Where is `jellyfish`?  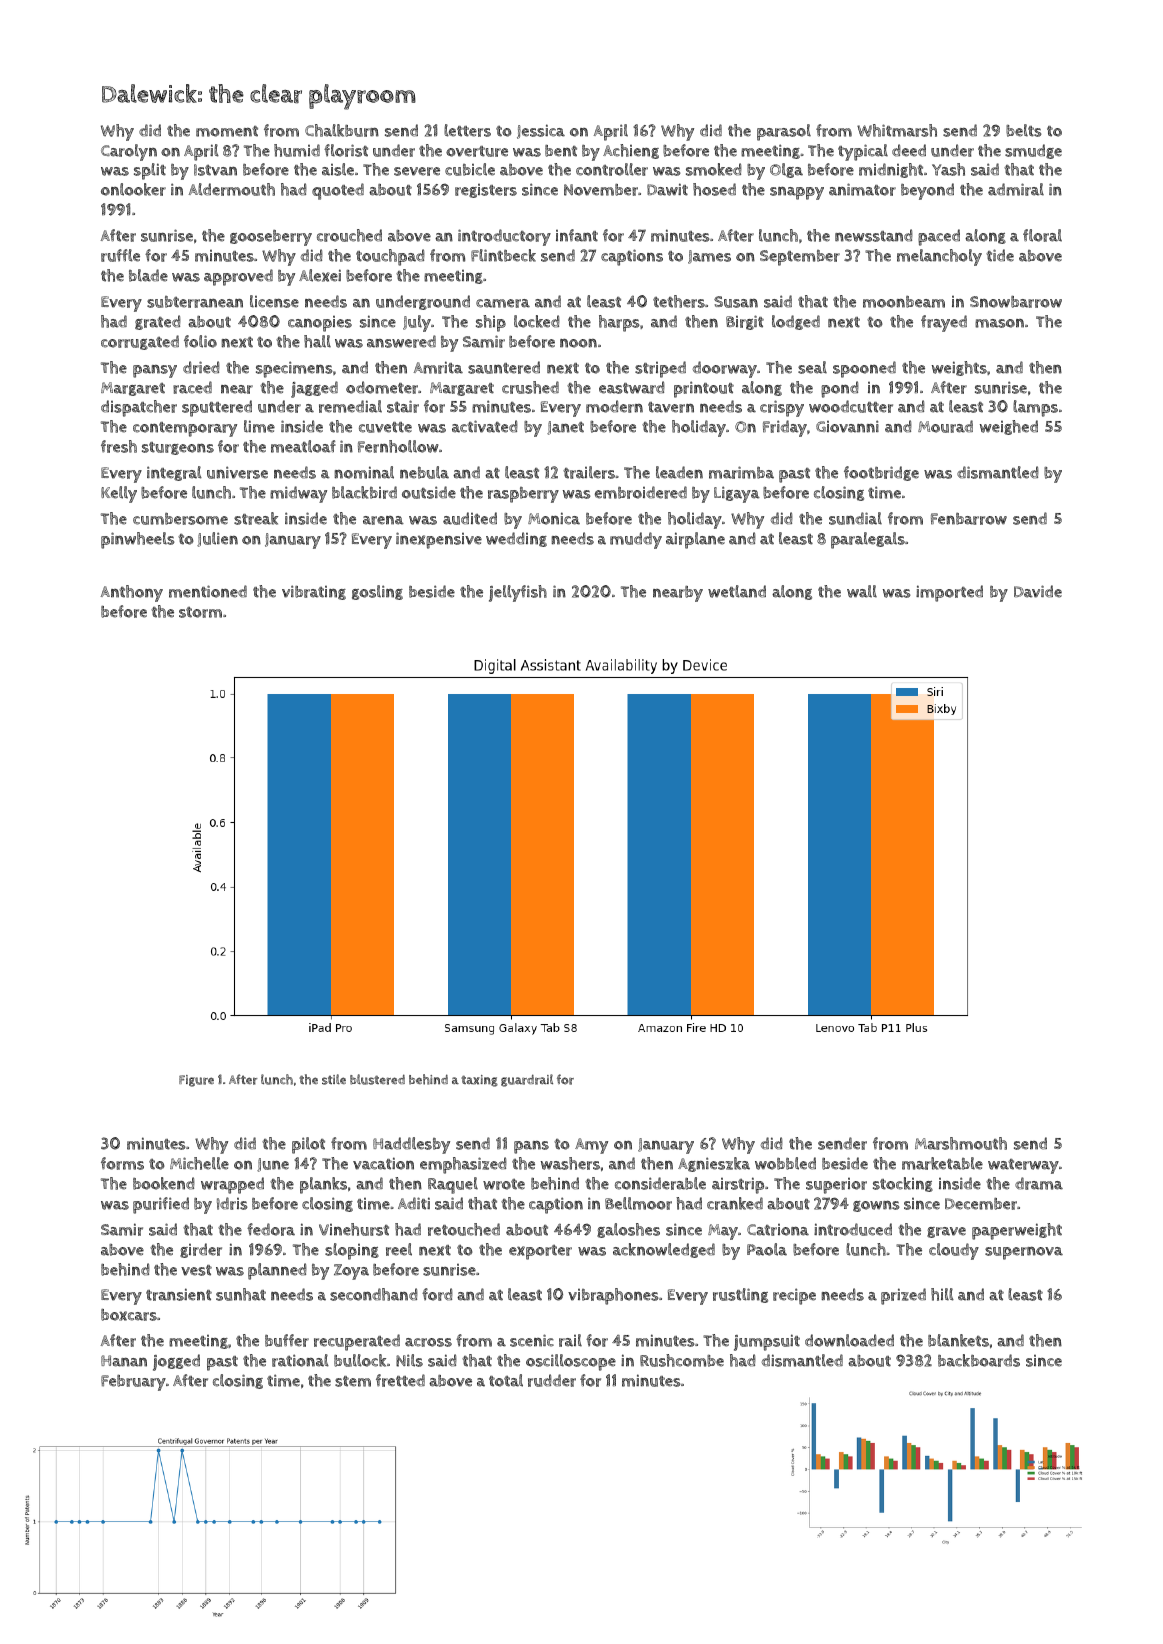 jellyfish is located at coordinates (518, 593).
